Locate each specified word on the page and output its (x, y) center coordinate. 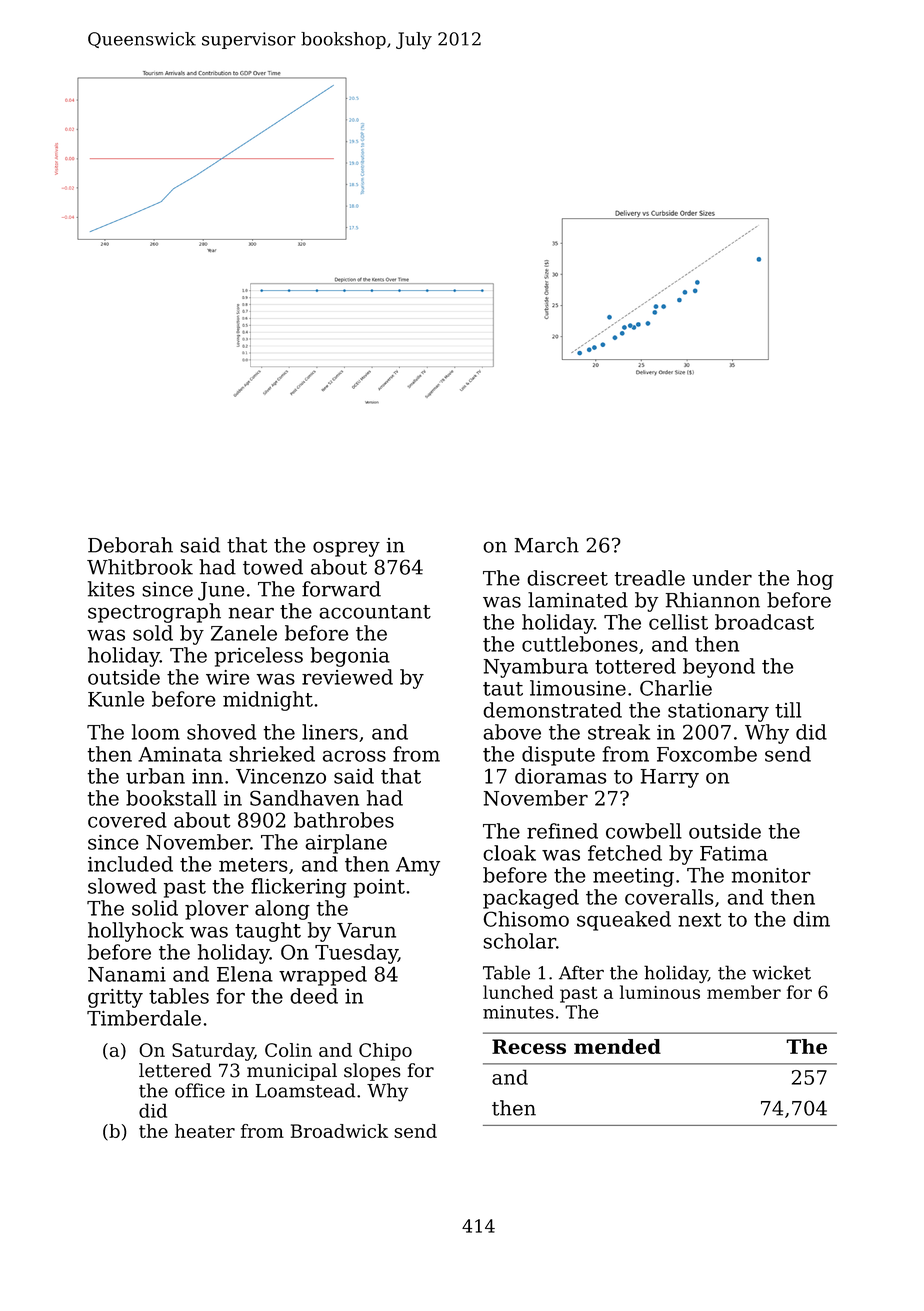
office (200, 1090)
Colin (288, 1050)
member (744, 992)
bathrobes (344, 820)
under (722, 578)
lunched (518, 992)
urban (155, 776)
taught (268, 932)
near (251, 613)
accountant (375, 612)
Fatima (734, 853)
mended (617, 1046)
